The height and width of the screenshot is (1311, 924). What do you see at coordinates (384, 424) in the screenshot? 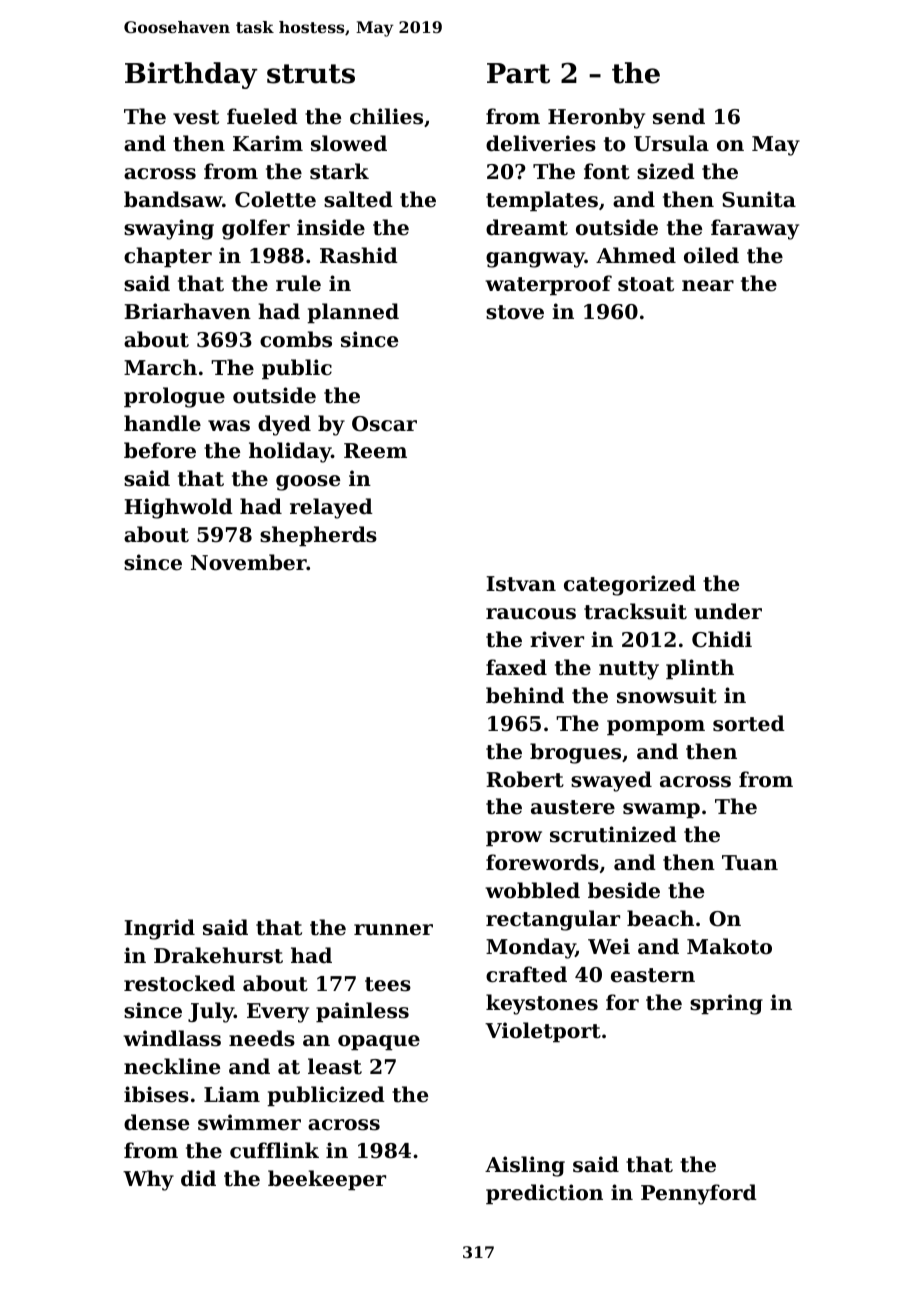
I see `Oscar` at bounding box center [384, 424].
